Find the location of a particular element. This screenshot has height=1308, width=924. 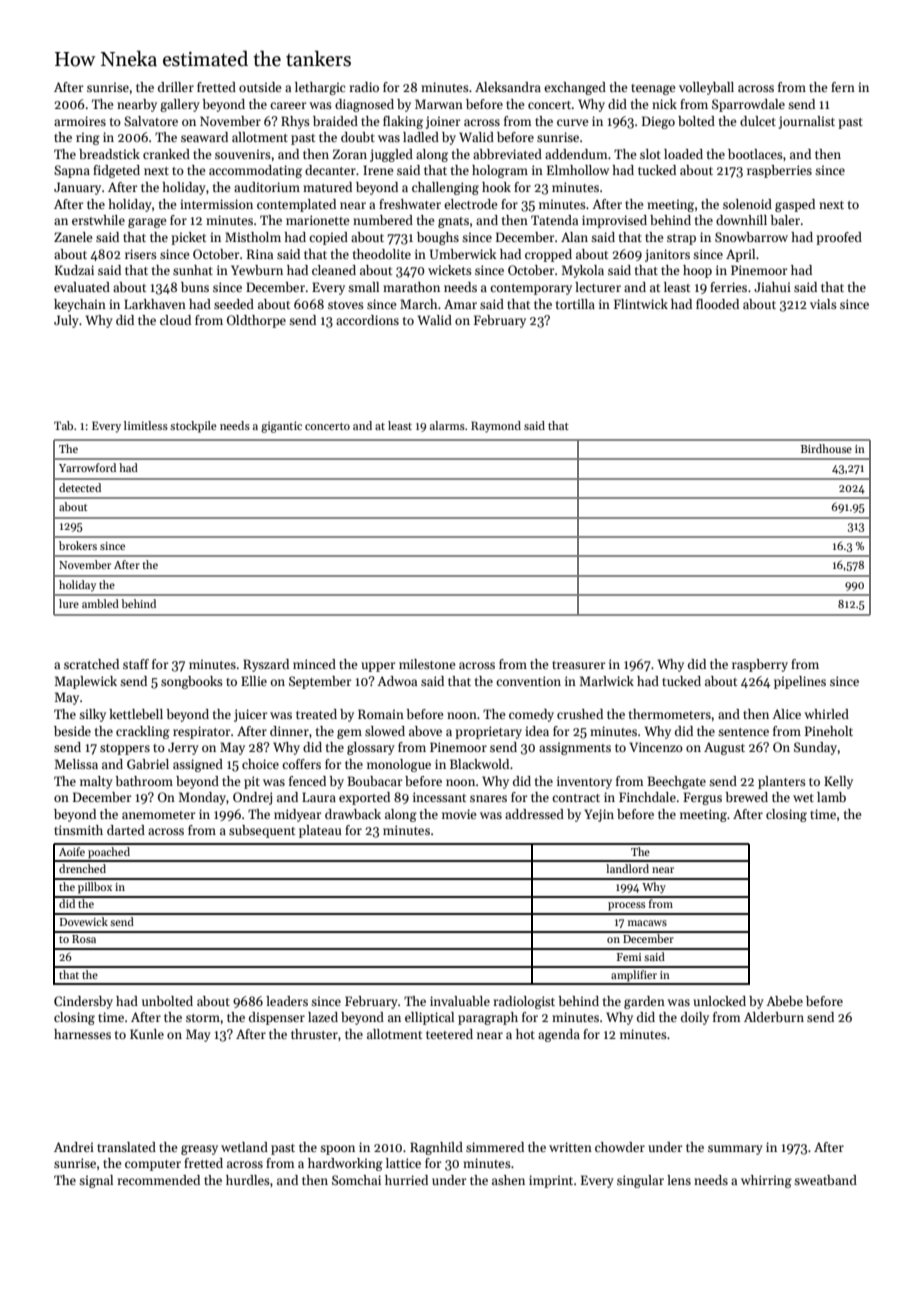

doily is located at coordinates (695, 1018).
